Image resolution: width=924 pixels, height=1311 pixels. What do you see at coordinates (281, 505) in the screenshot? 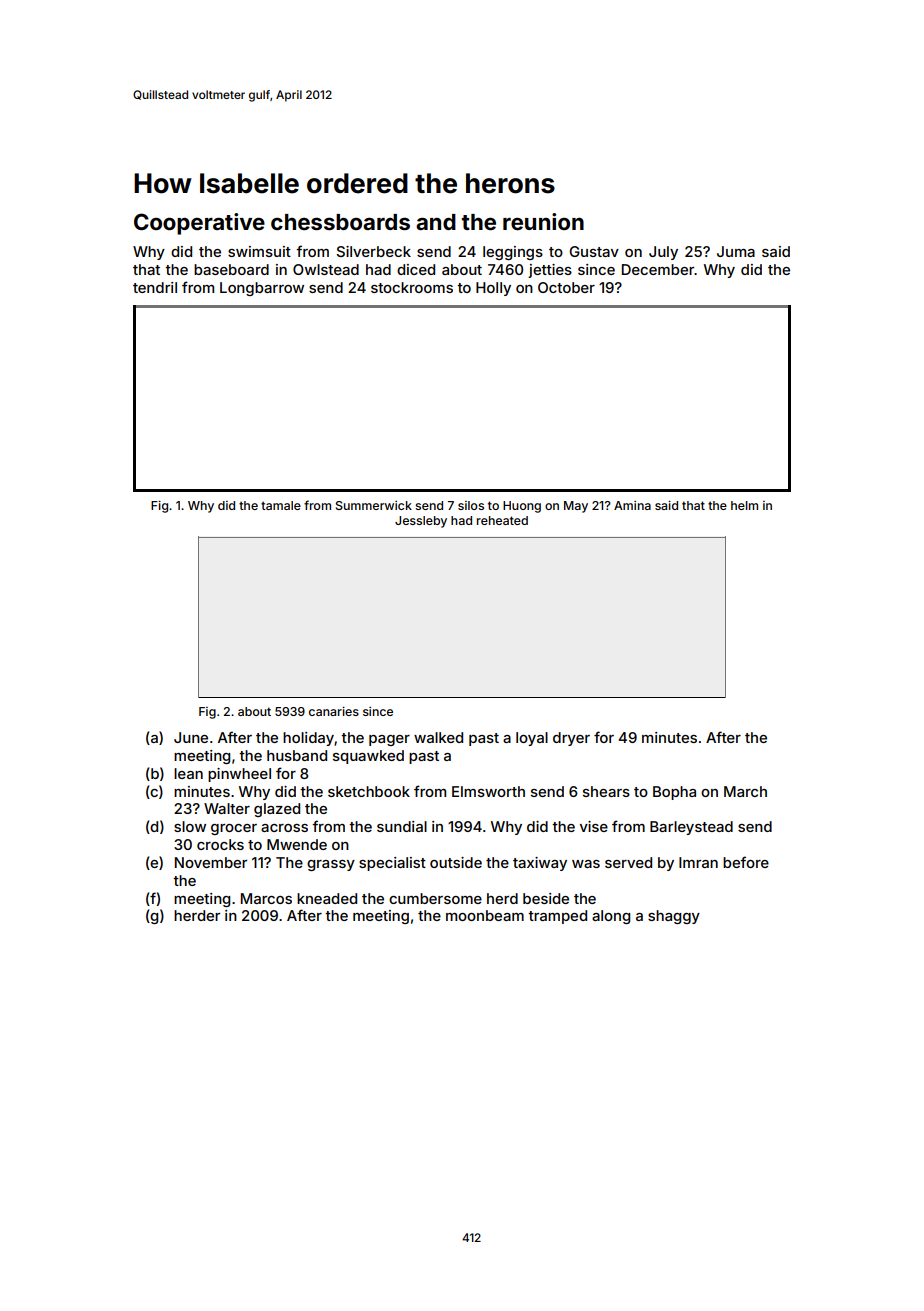
I see `tamale` at bounding box center [281, 505].
